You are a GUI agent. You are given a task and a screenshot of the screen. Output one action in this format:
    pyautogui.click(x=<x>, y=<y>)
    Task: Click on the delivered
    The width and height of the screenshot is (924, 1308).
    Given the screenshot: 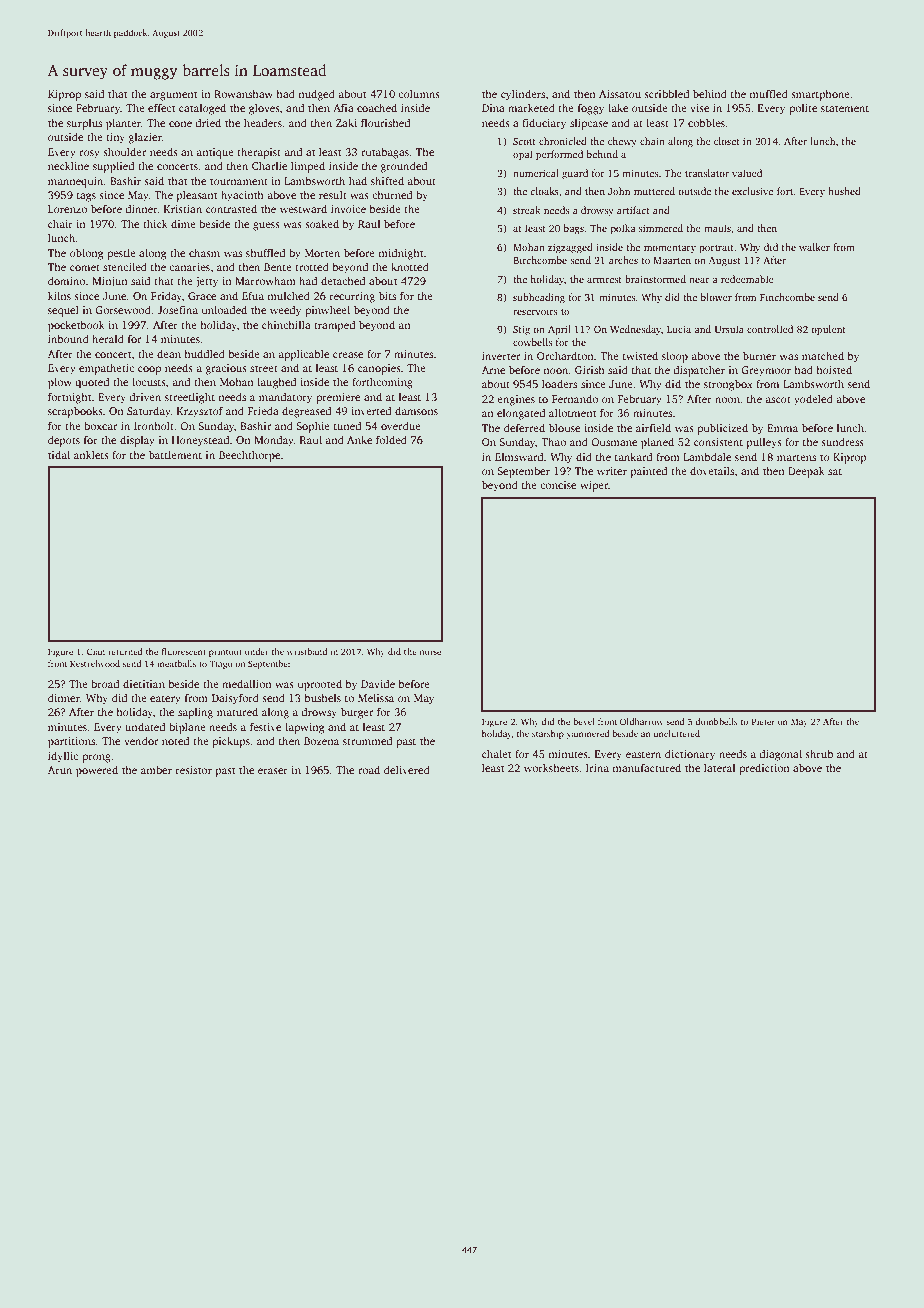 What is the action you would take?
    pyautogui.click(x=407, y=769)
